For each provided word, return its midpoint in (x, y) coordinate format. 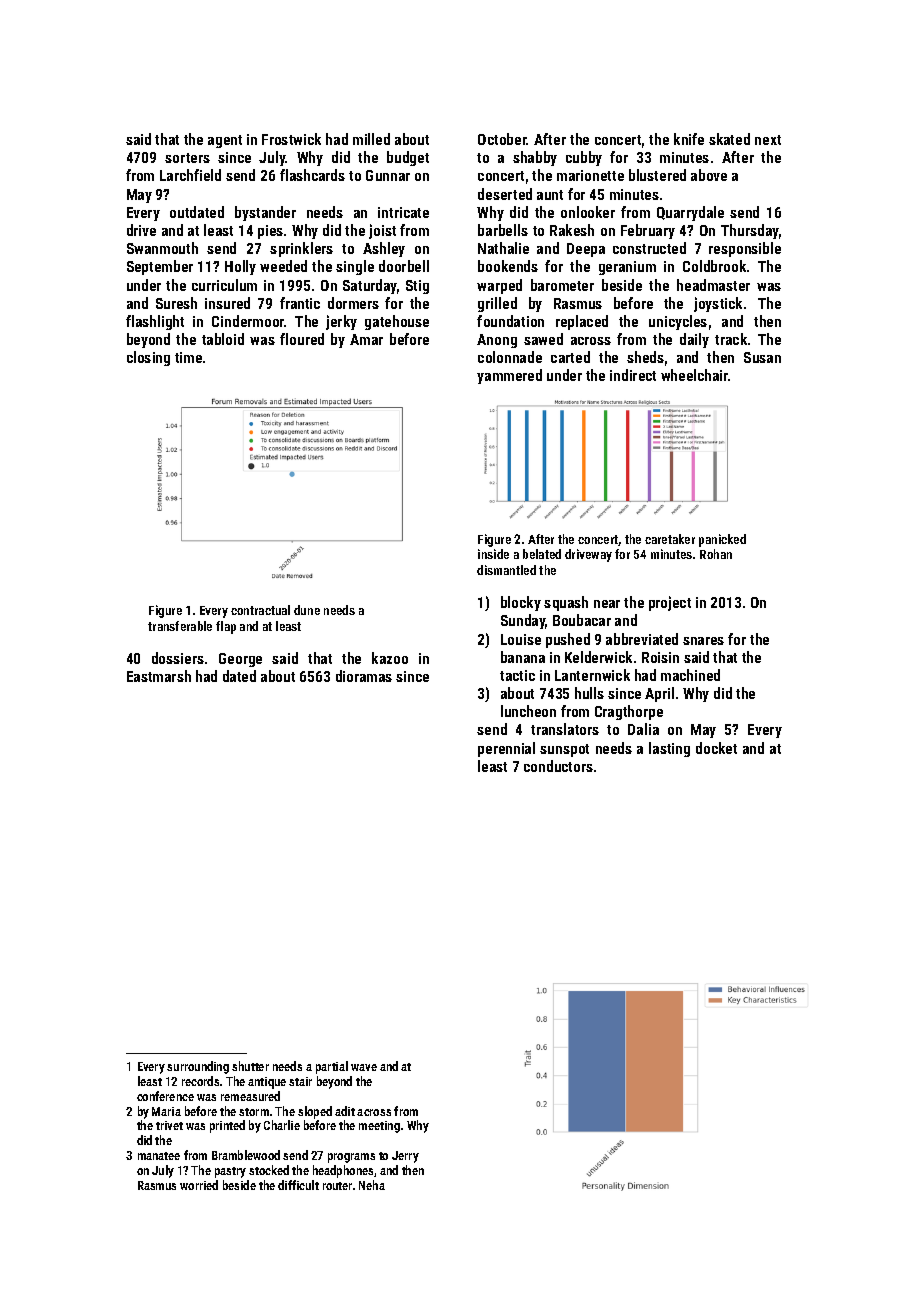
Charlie (282, 1125)
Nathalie (503, 248)
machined (690, 675)
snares (703, 641)
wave (364, 1067)
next (768, 140)
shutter (250, 1066)
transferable (180, 626)
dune (307, 610)
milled (371, 139)
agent (225, 141)
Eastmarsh (159, 676)
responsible (745, 249)
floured (302, 339)
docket (716, 748)
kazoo (390, 658)
